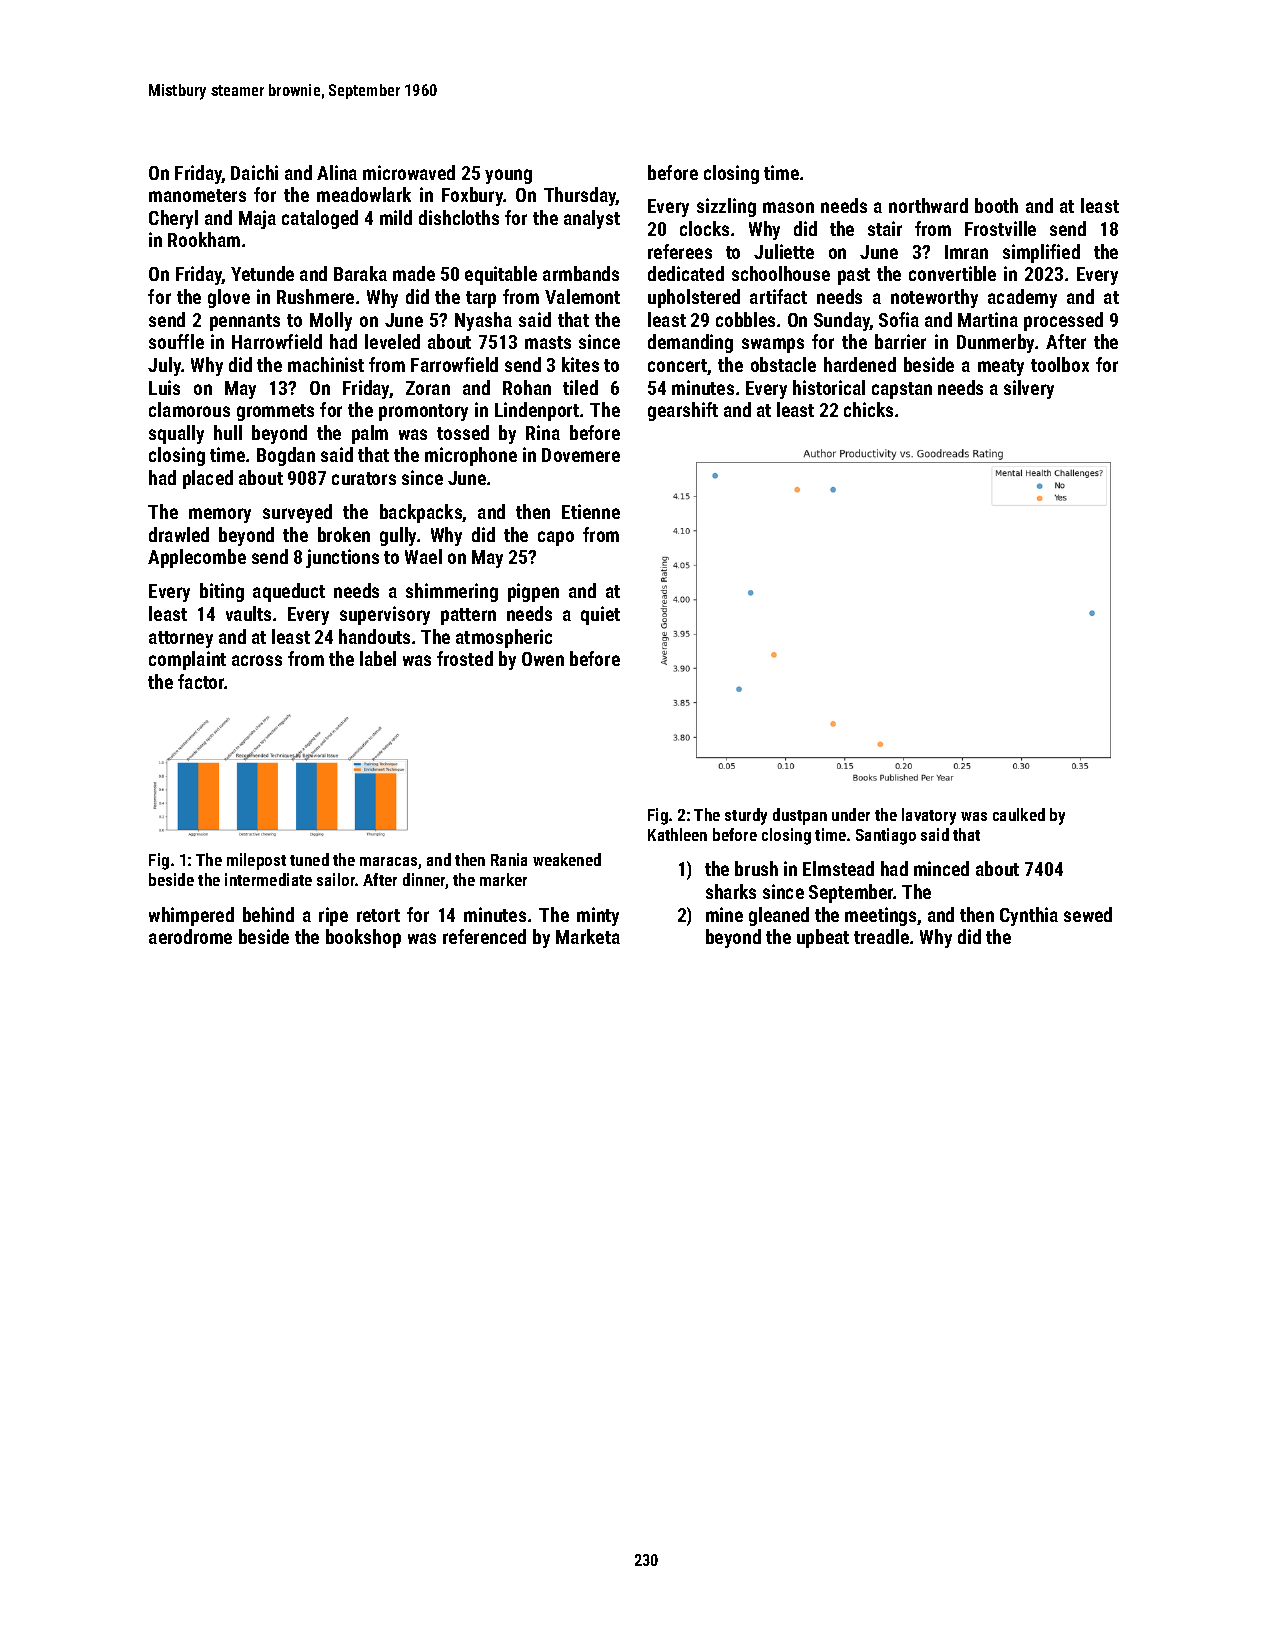 This screenshot has height=1641, width=1268. I want to click on Dovemere, so click(581, 455).
